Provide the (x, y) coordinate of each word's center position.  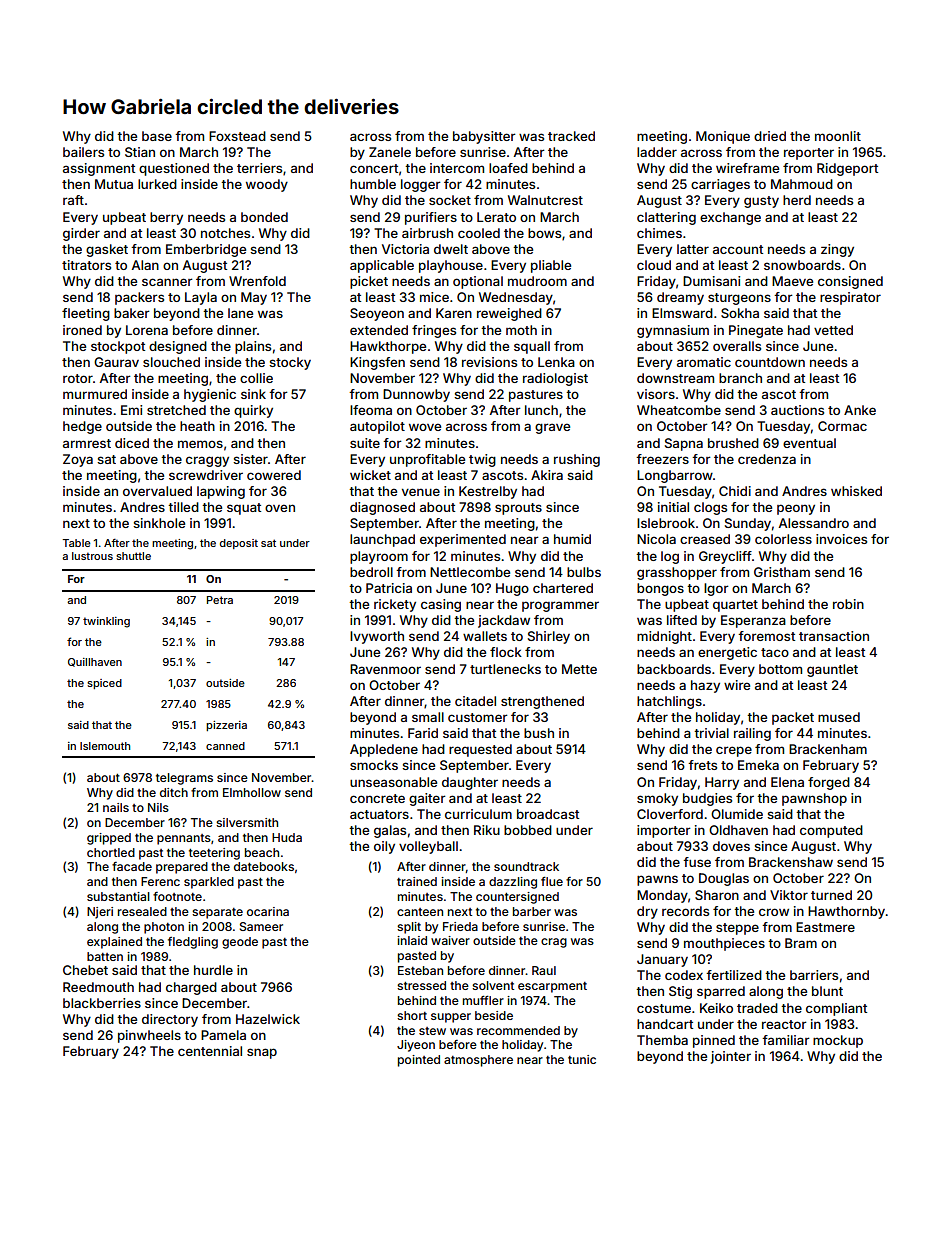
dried (770, 136)
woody (267, 185)
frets (702, 765)
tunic (582, 1059)
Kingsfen (377, 363)
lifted (682, 620)
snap (262, 1053)
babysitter (484, 137)
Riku (487, 830)
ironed (82, 330)
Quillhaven (95, 662)
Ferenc (160, 881)
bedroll (371, 572)
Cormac (842, 426)
